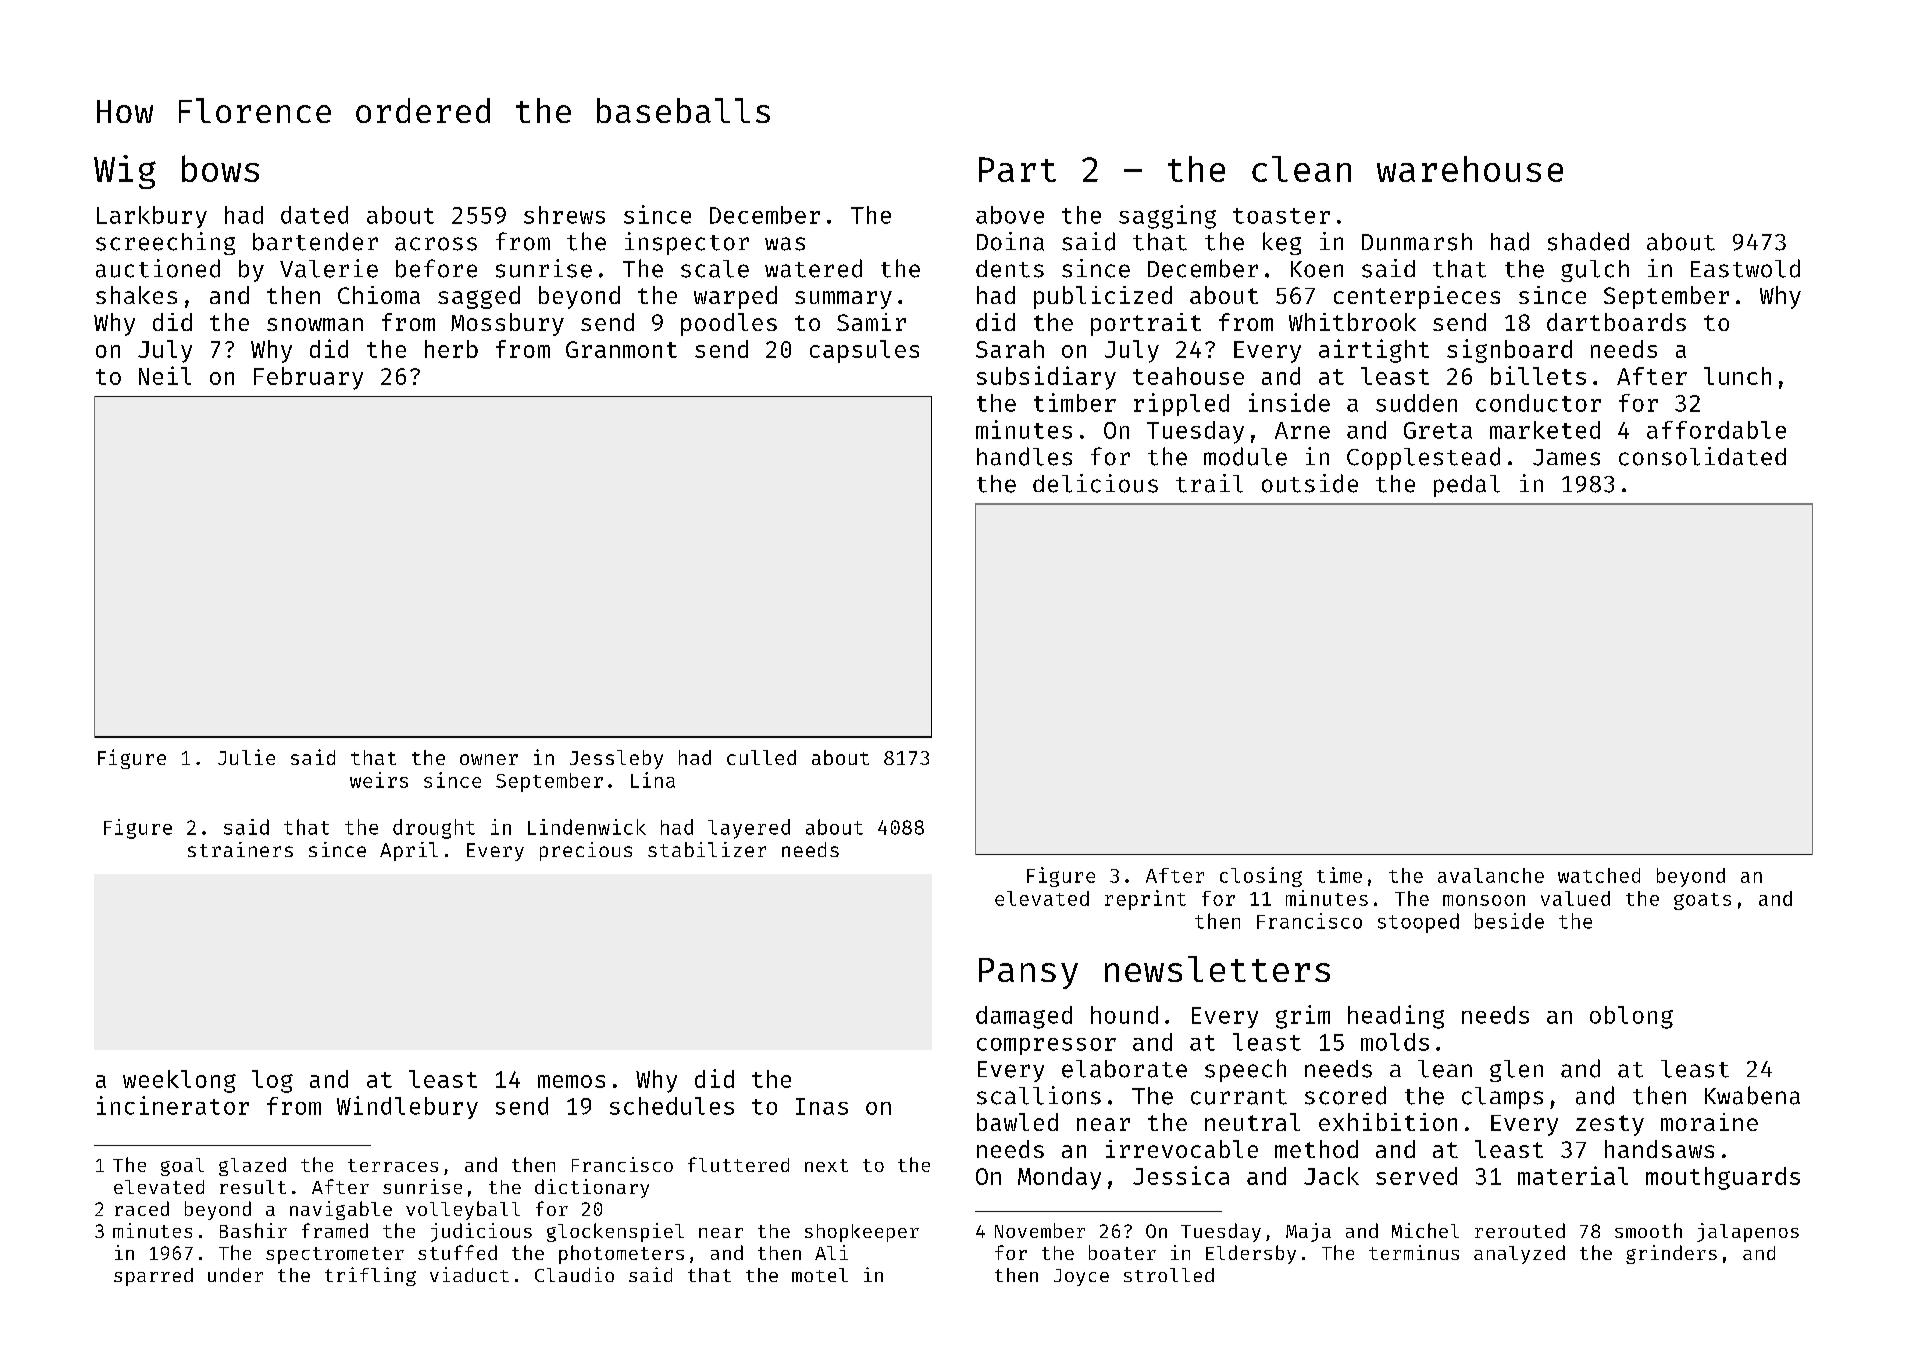 This screenshot has width=1907, height=1348. What do you see at coordinates (1028, 973) in the screenshot?
I see `Pansy` at bounding box center [1028, 973].
